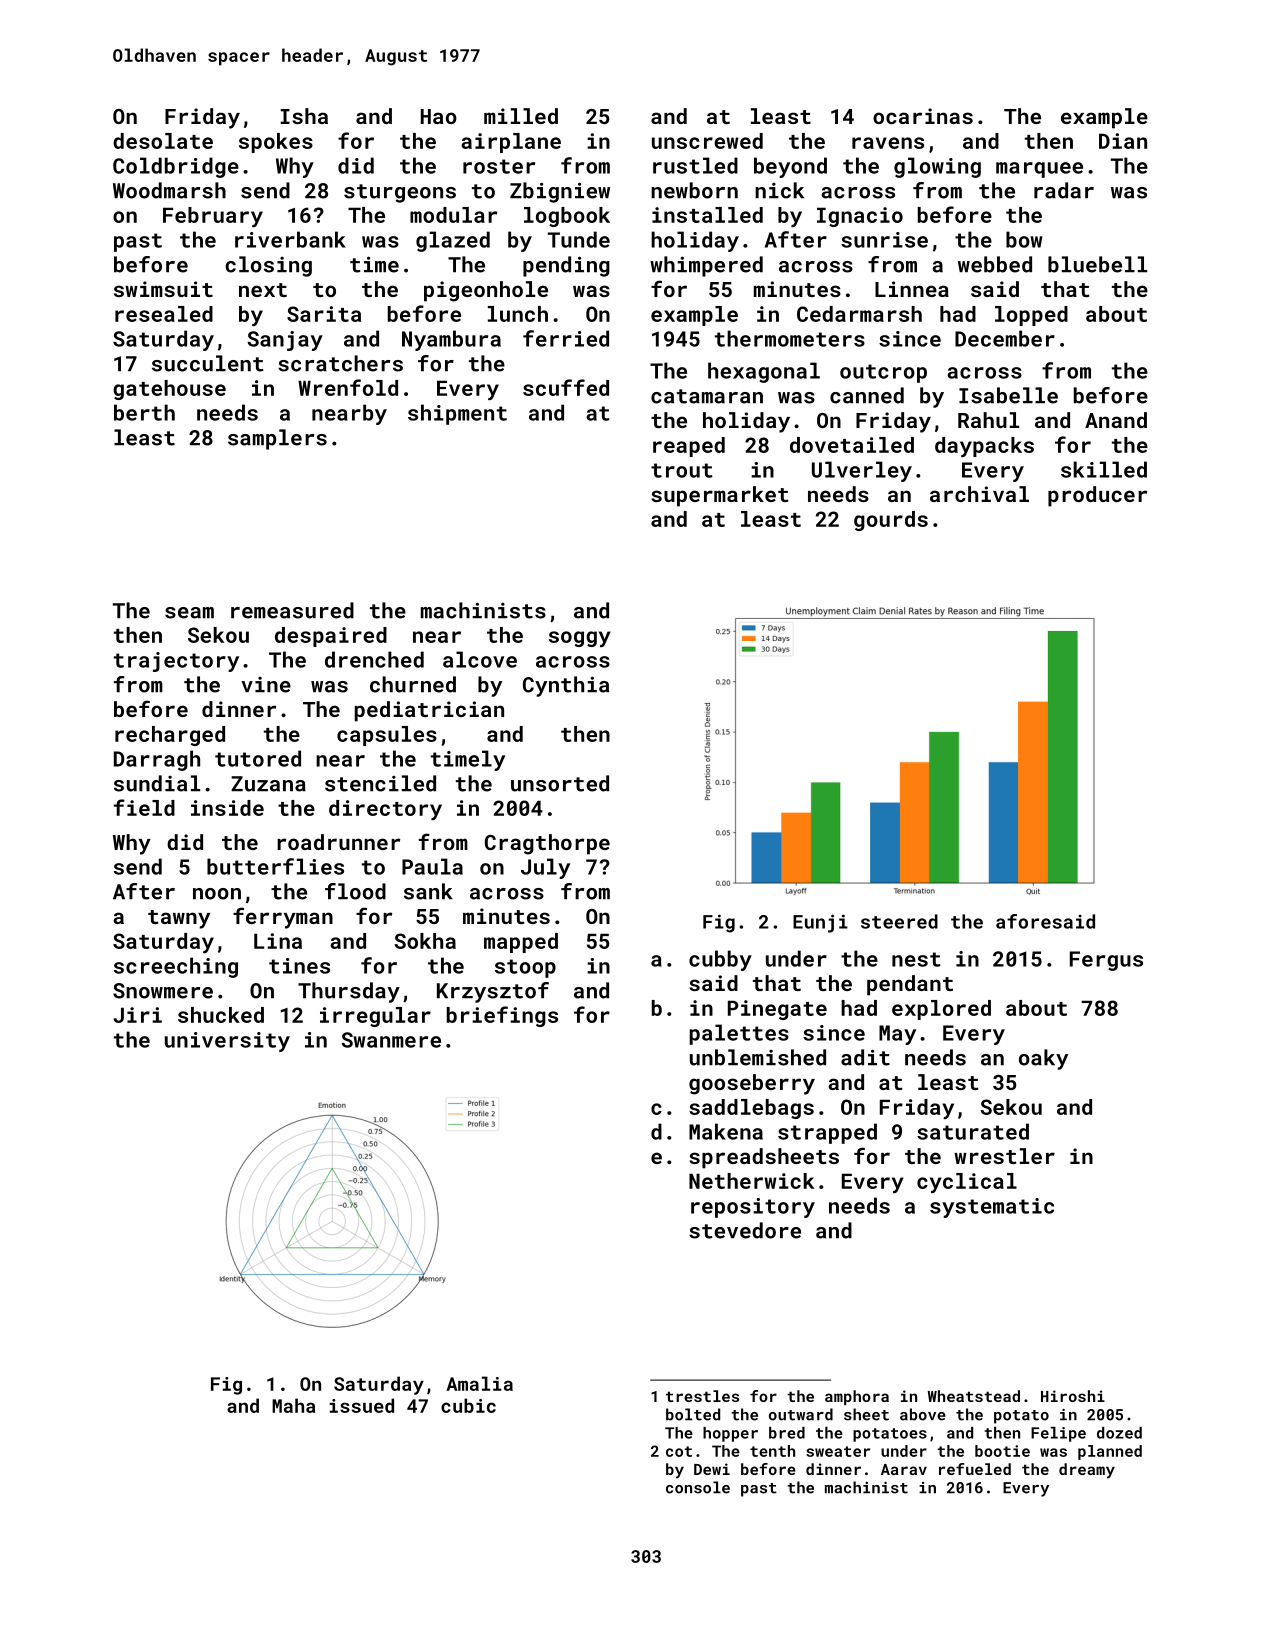 The image size is (1261, 1632). Describe the element at coordinates (899, 921) in the document. I see `steered` at that location.
